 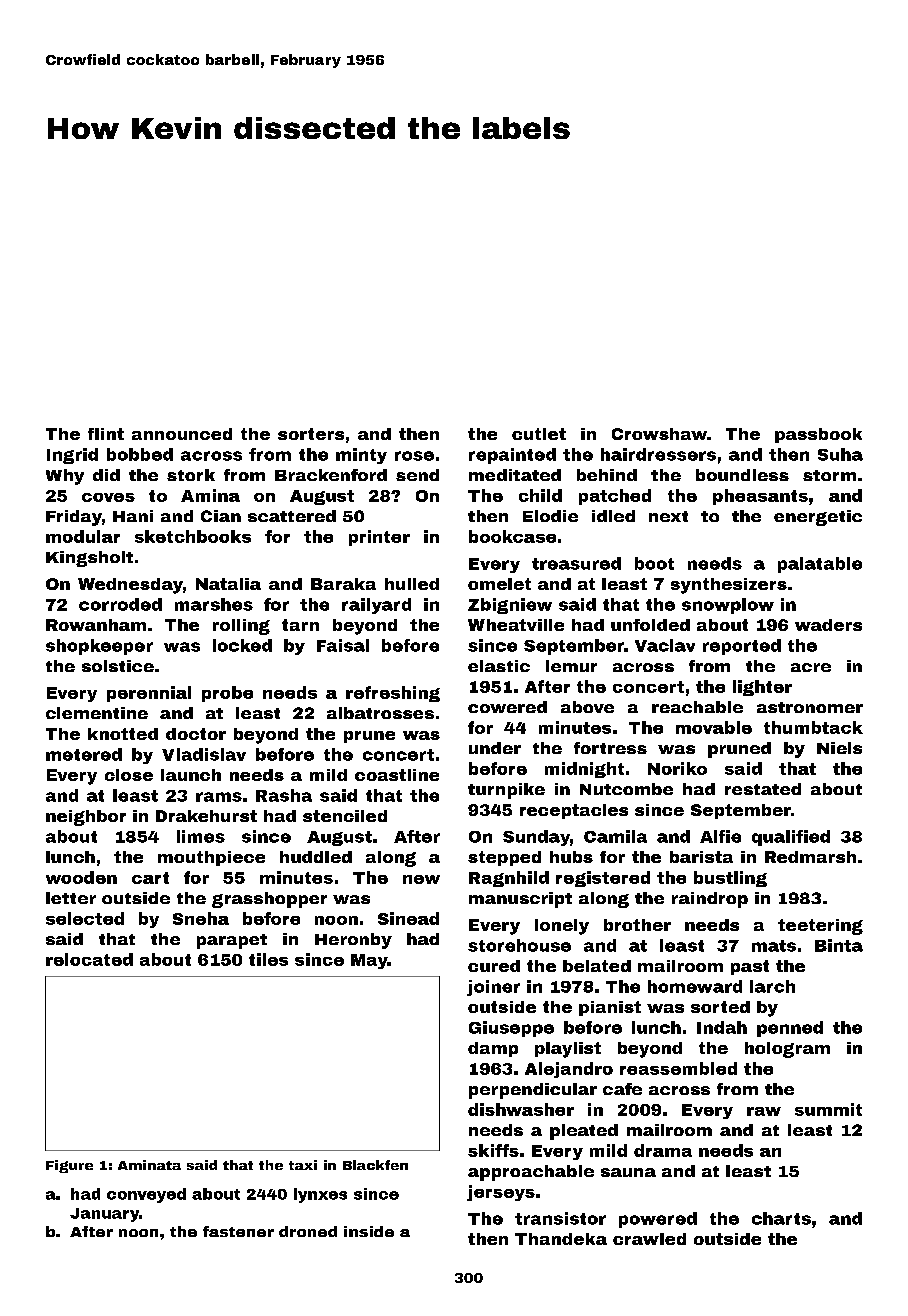 I want to click on did, so click(x=106, y=475).
